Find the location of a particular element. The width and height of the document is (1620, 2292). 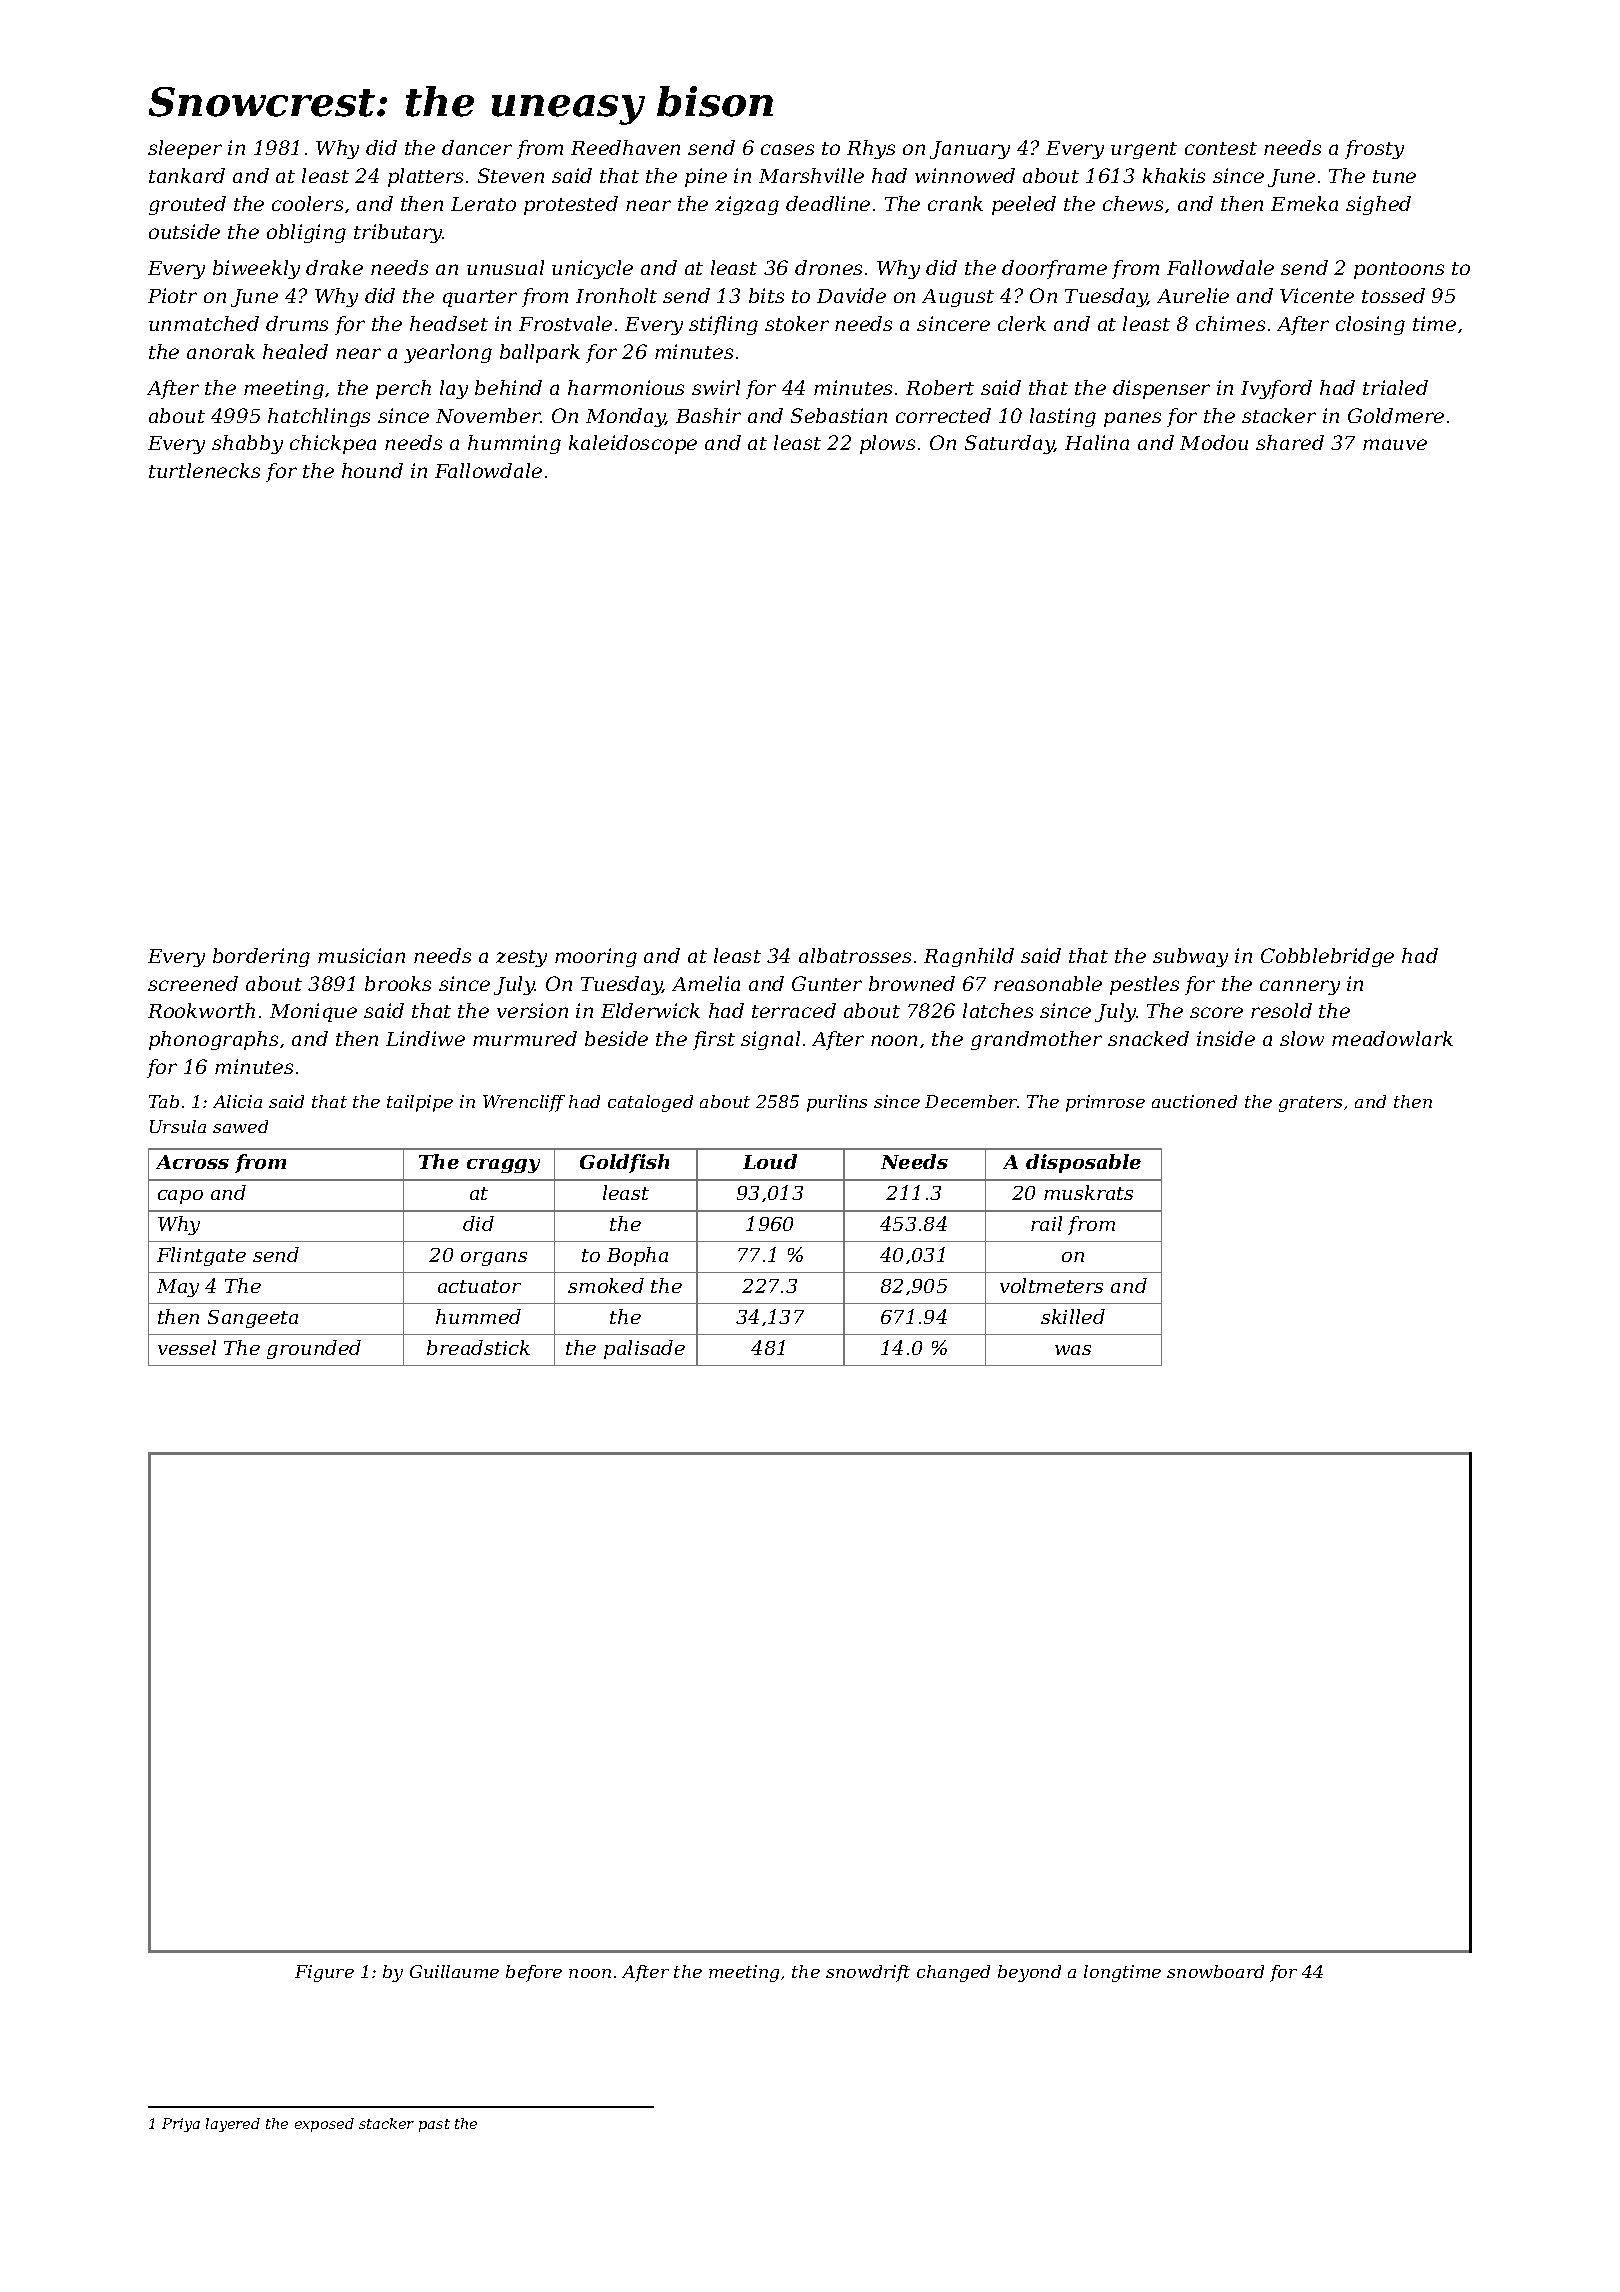

past is located at coordinates (434, 2125).
